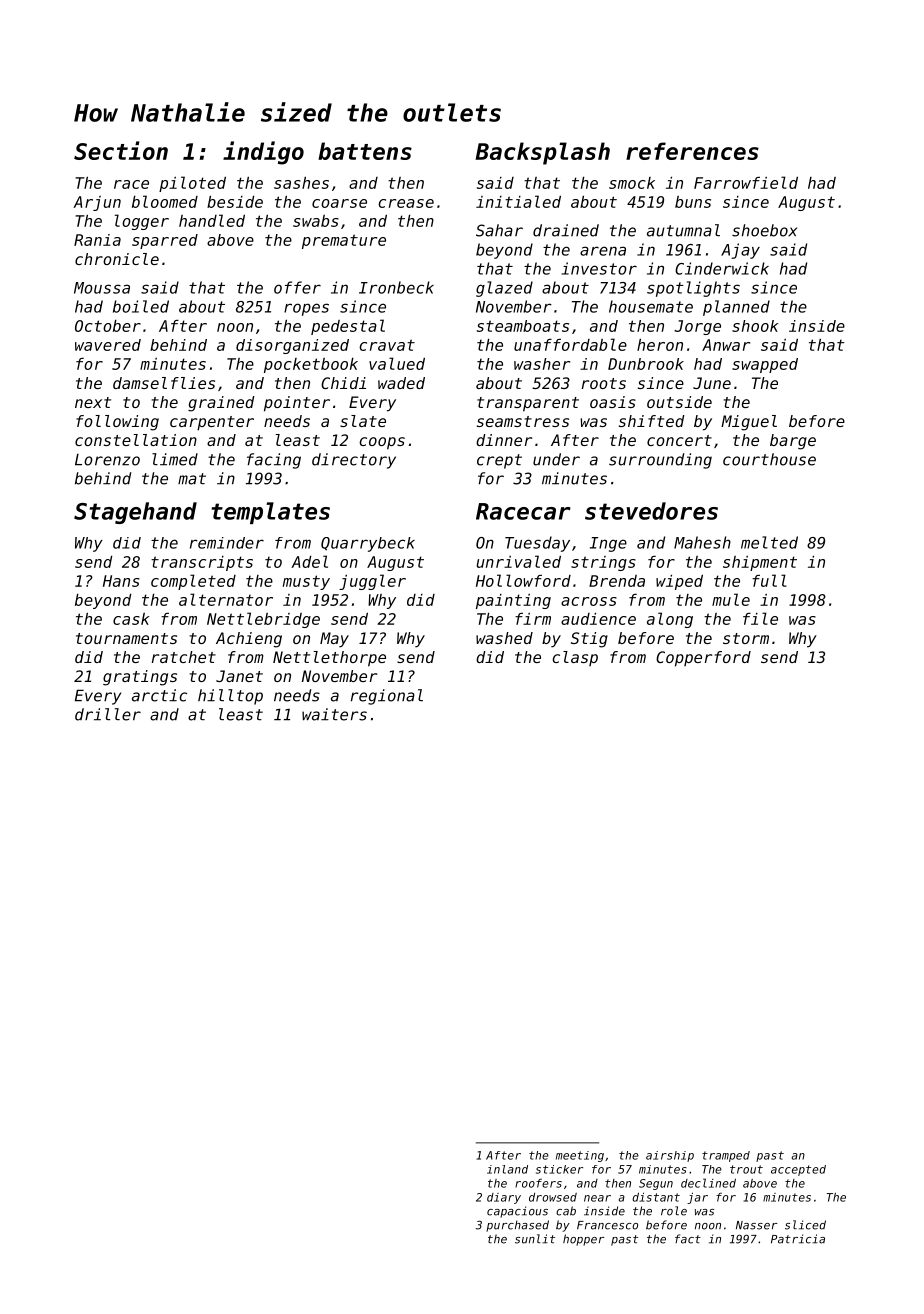  What do you see at coordinates (542, 153) in the document?
I see `Backsplash` at bounding box center [542, 153].
